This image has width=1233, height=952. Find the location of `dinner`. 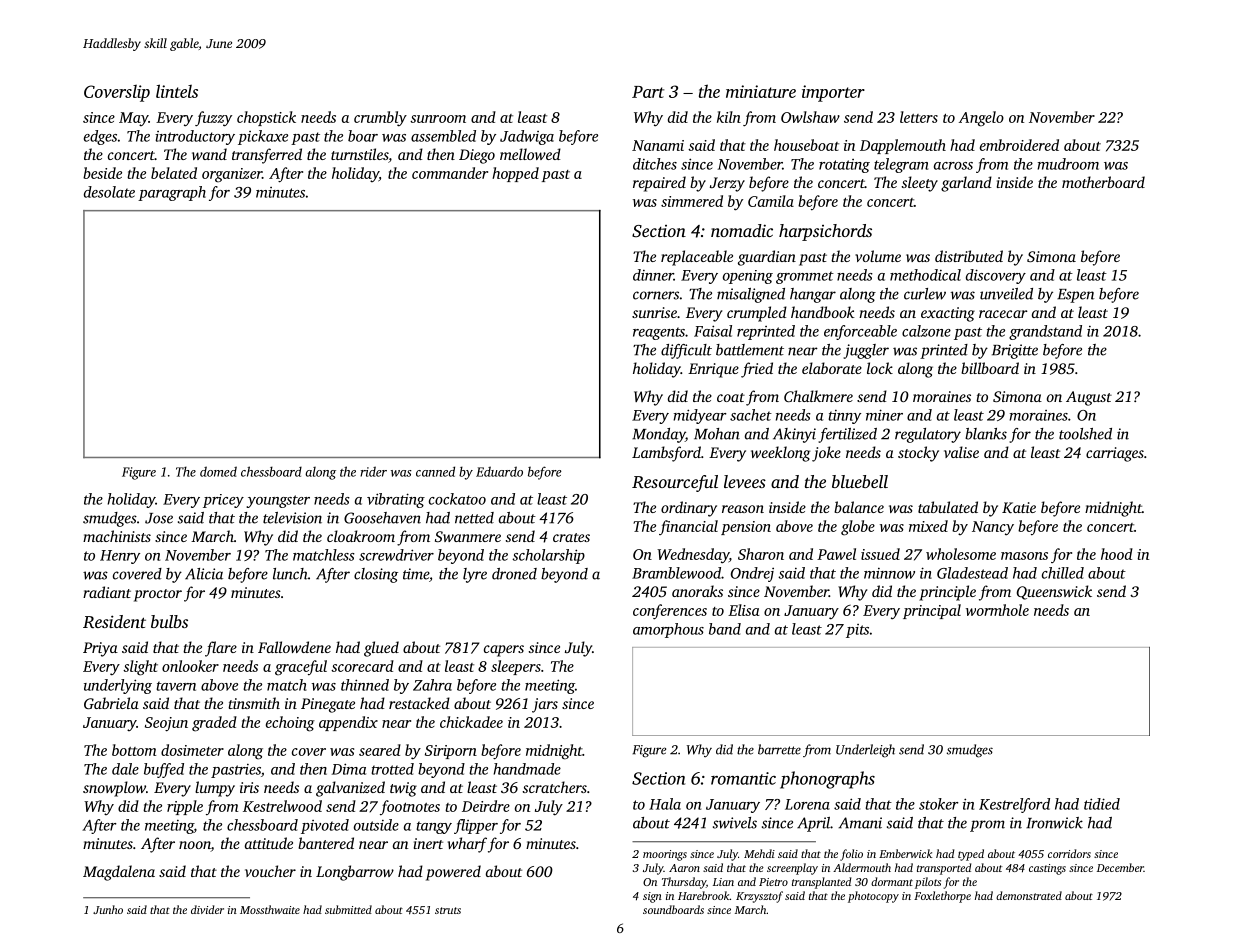

dinner is located at coordinates (653, 275).
